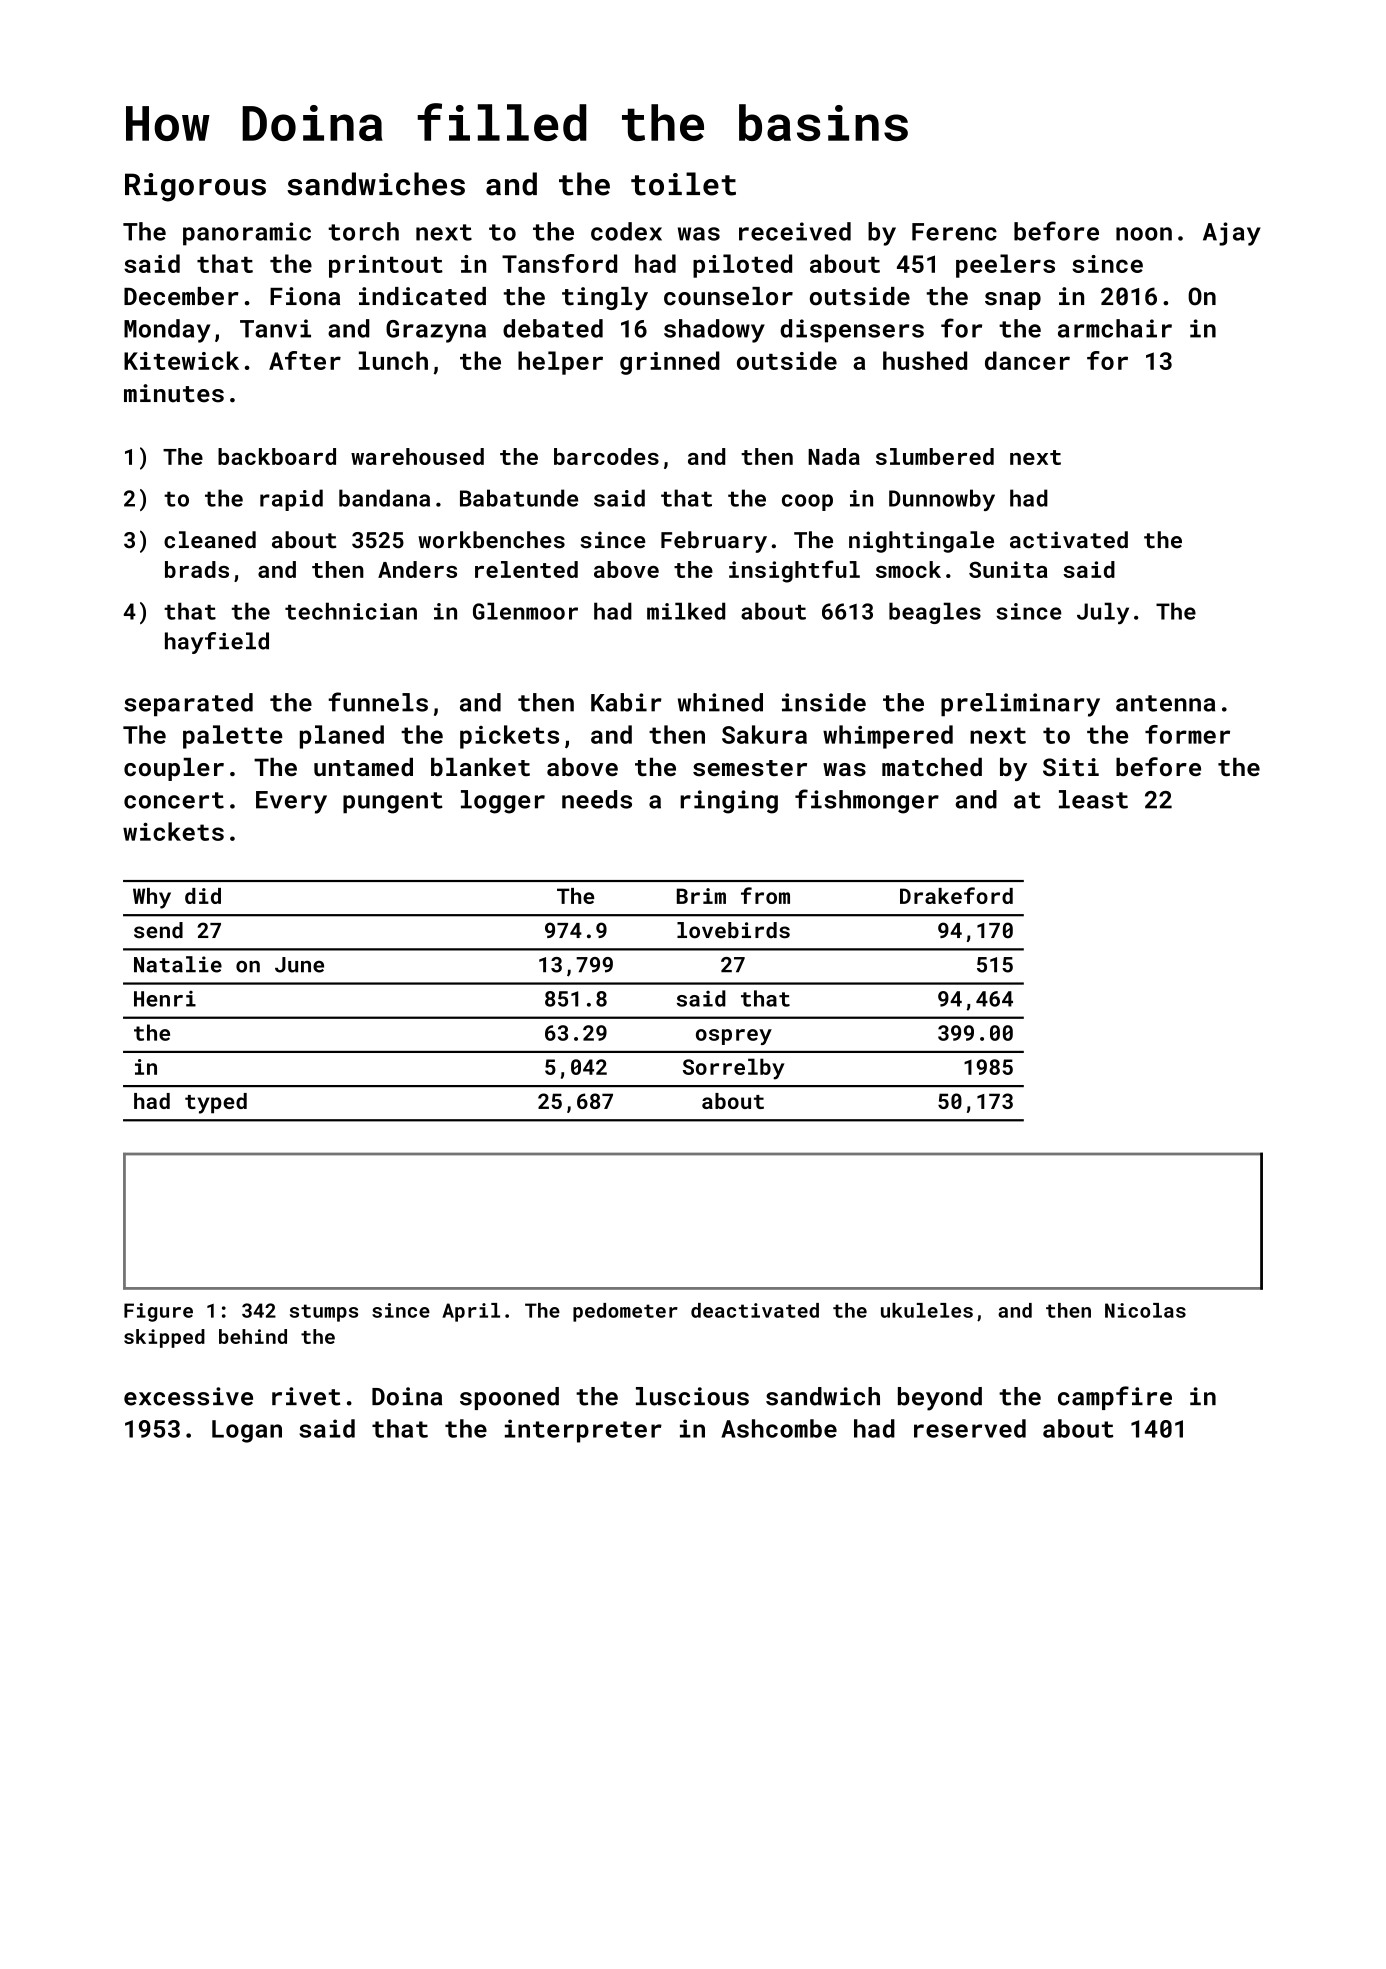 The height and width of the page is (1969, 1386). I want to click on toilet, so click(683, 184).
